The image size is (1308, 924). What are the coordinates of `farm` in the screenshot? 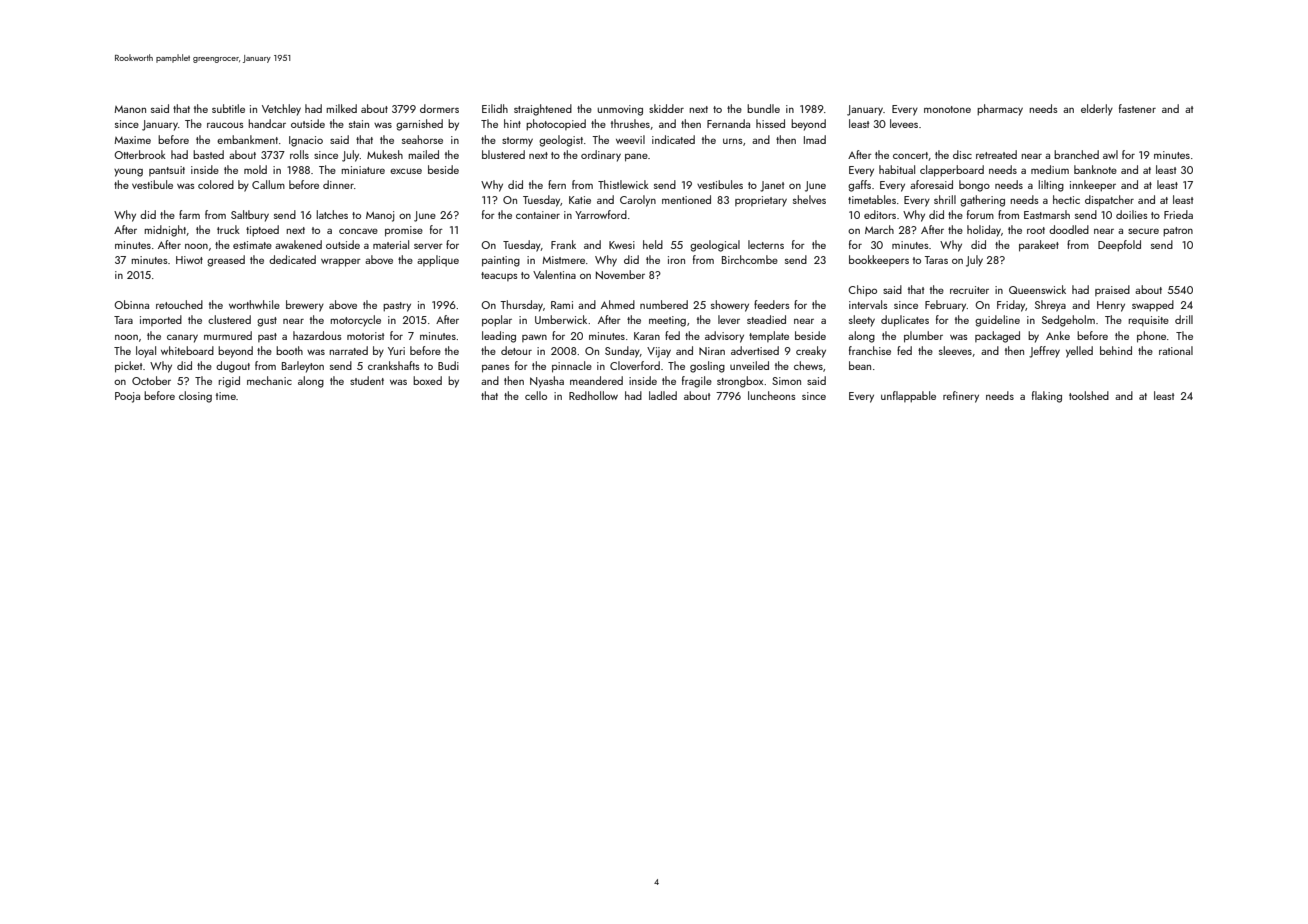 It's located at (189, 214).
